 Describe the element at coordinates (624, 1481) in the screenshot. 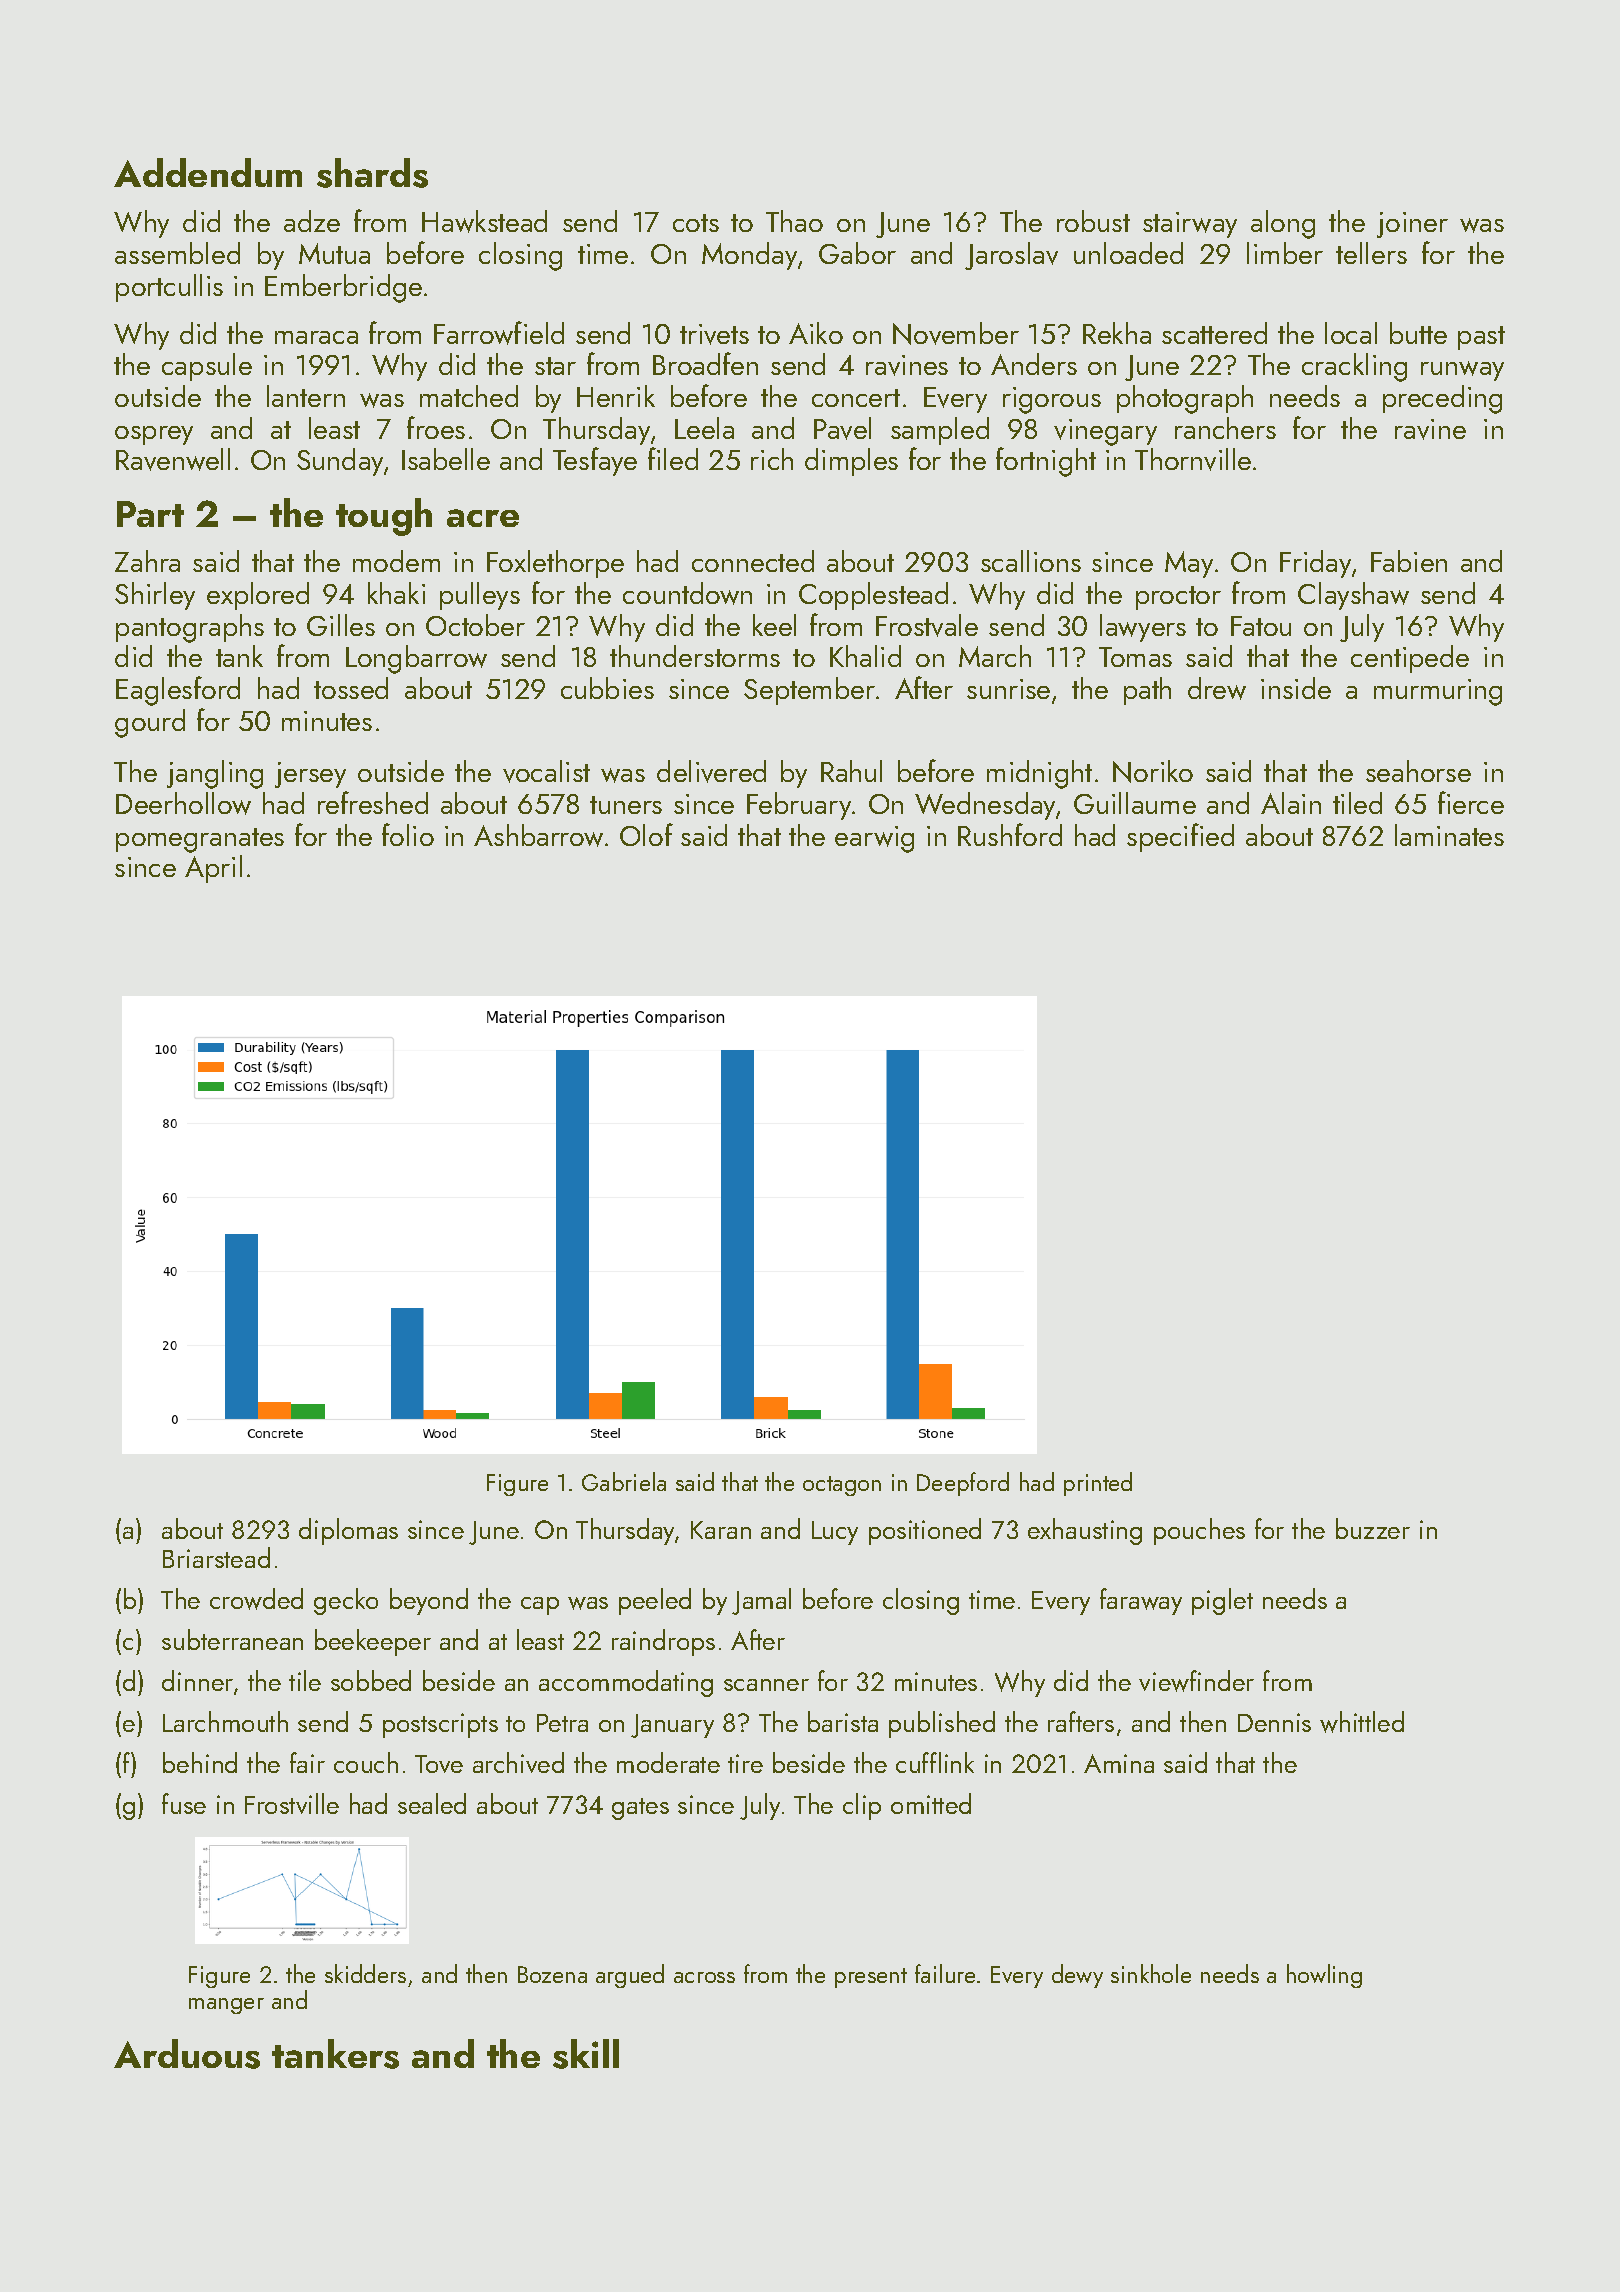

I see `Gabriela` at that location.
